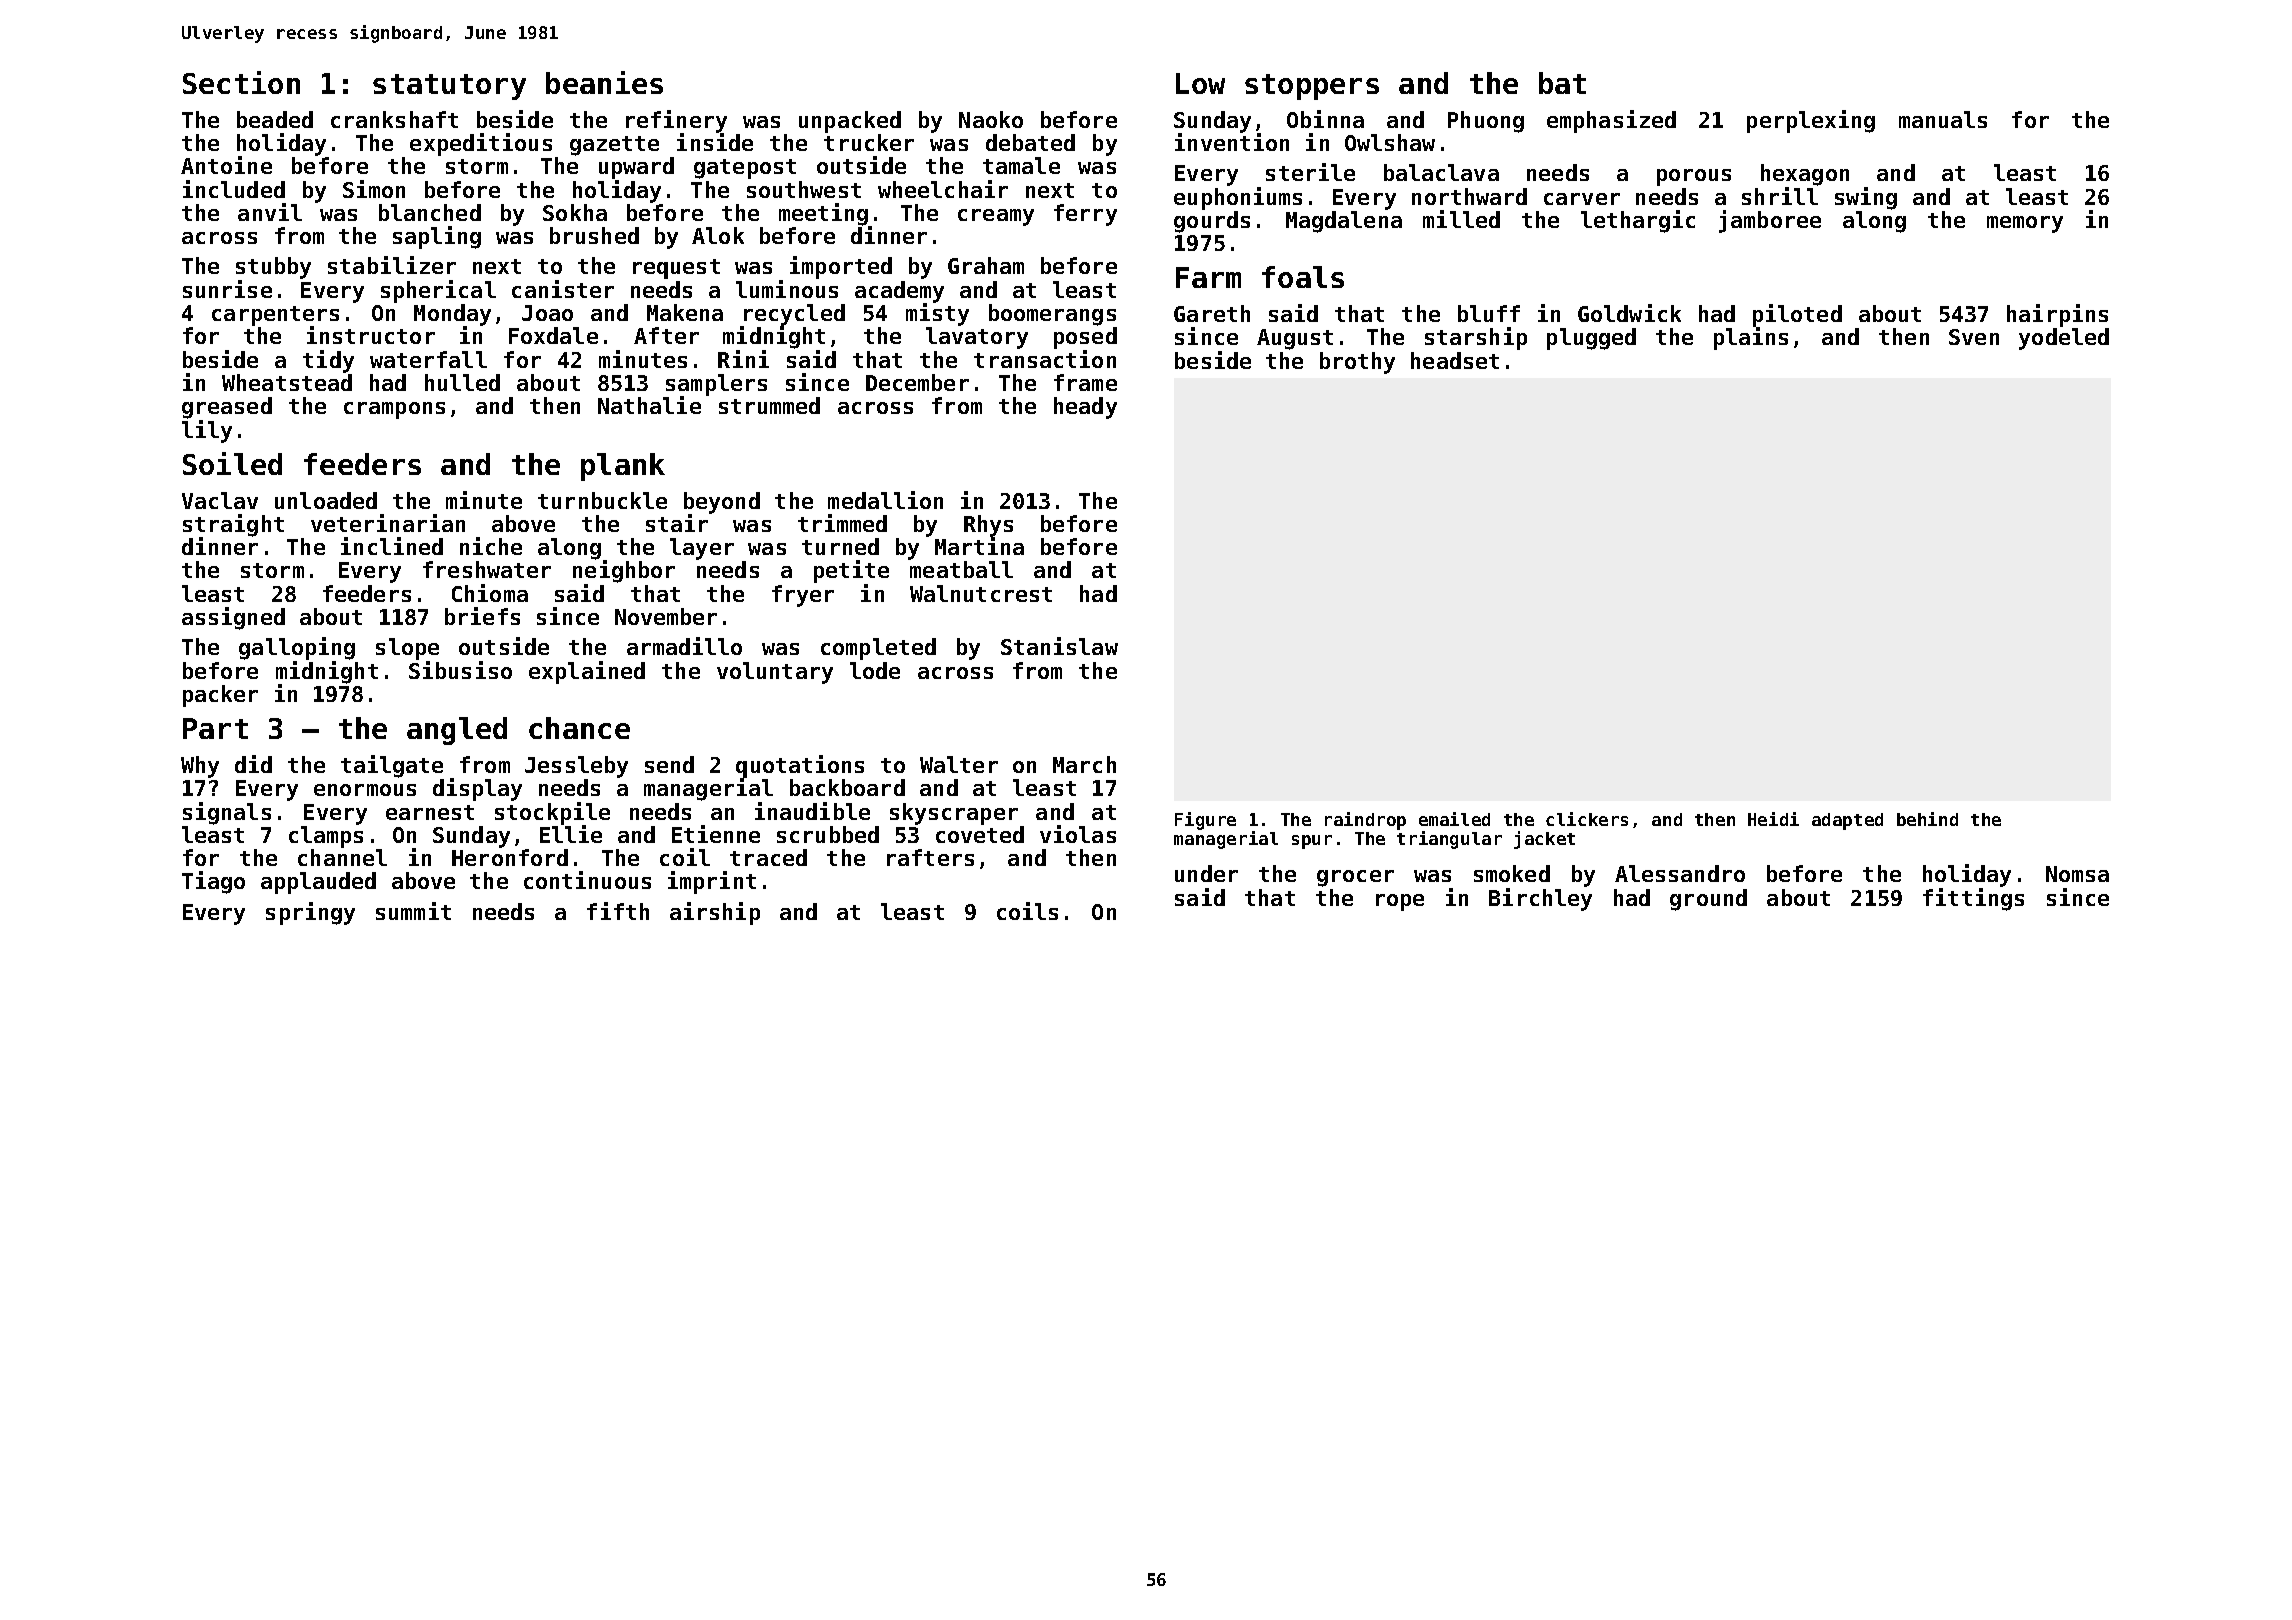 This image has height=1620, width=2292. What do you see at coordinates (233, 525) in the image?
I see `straight` at bounding box center [233, 525].
